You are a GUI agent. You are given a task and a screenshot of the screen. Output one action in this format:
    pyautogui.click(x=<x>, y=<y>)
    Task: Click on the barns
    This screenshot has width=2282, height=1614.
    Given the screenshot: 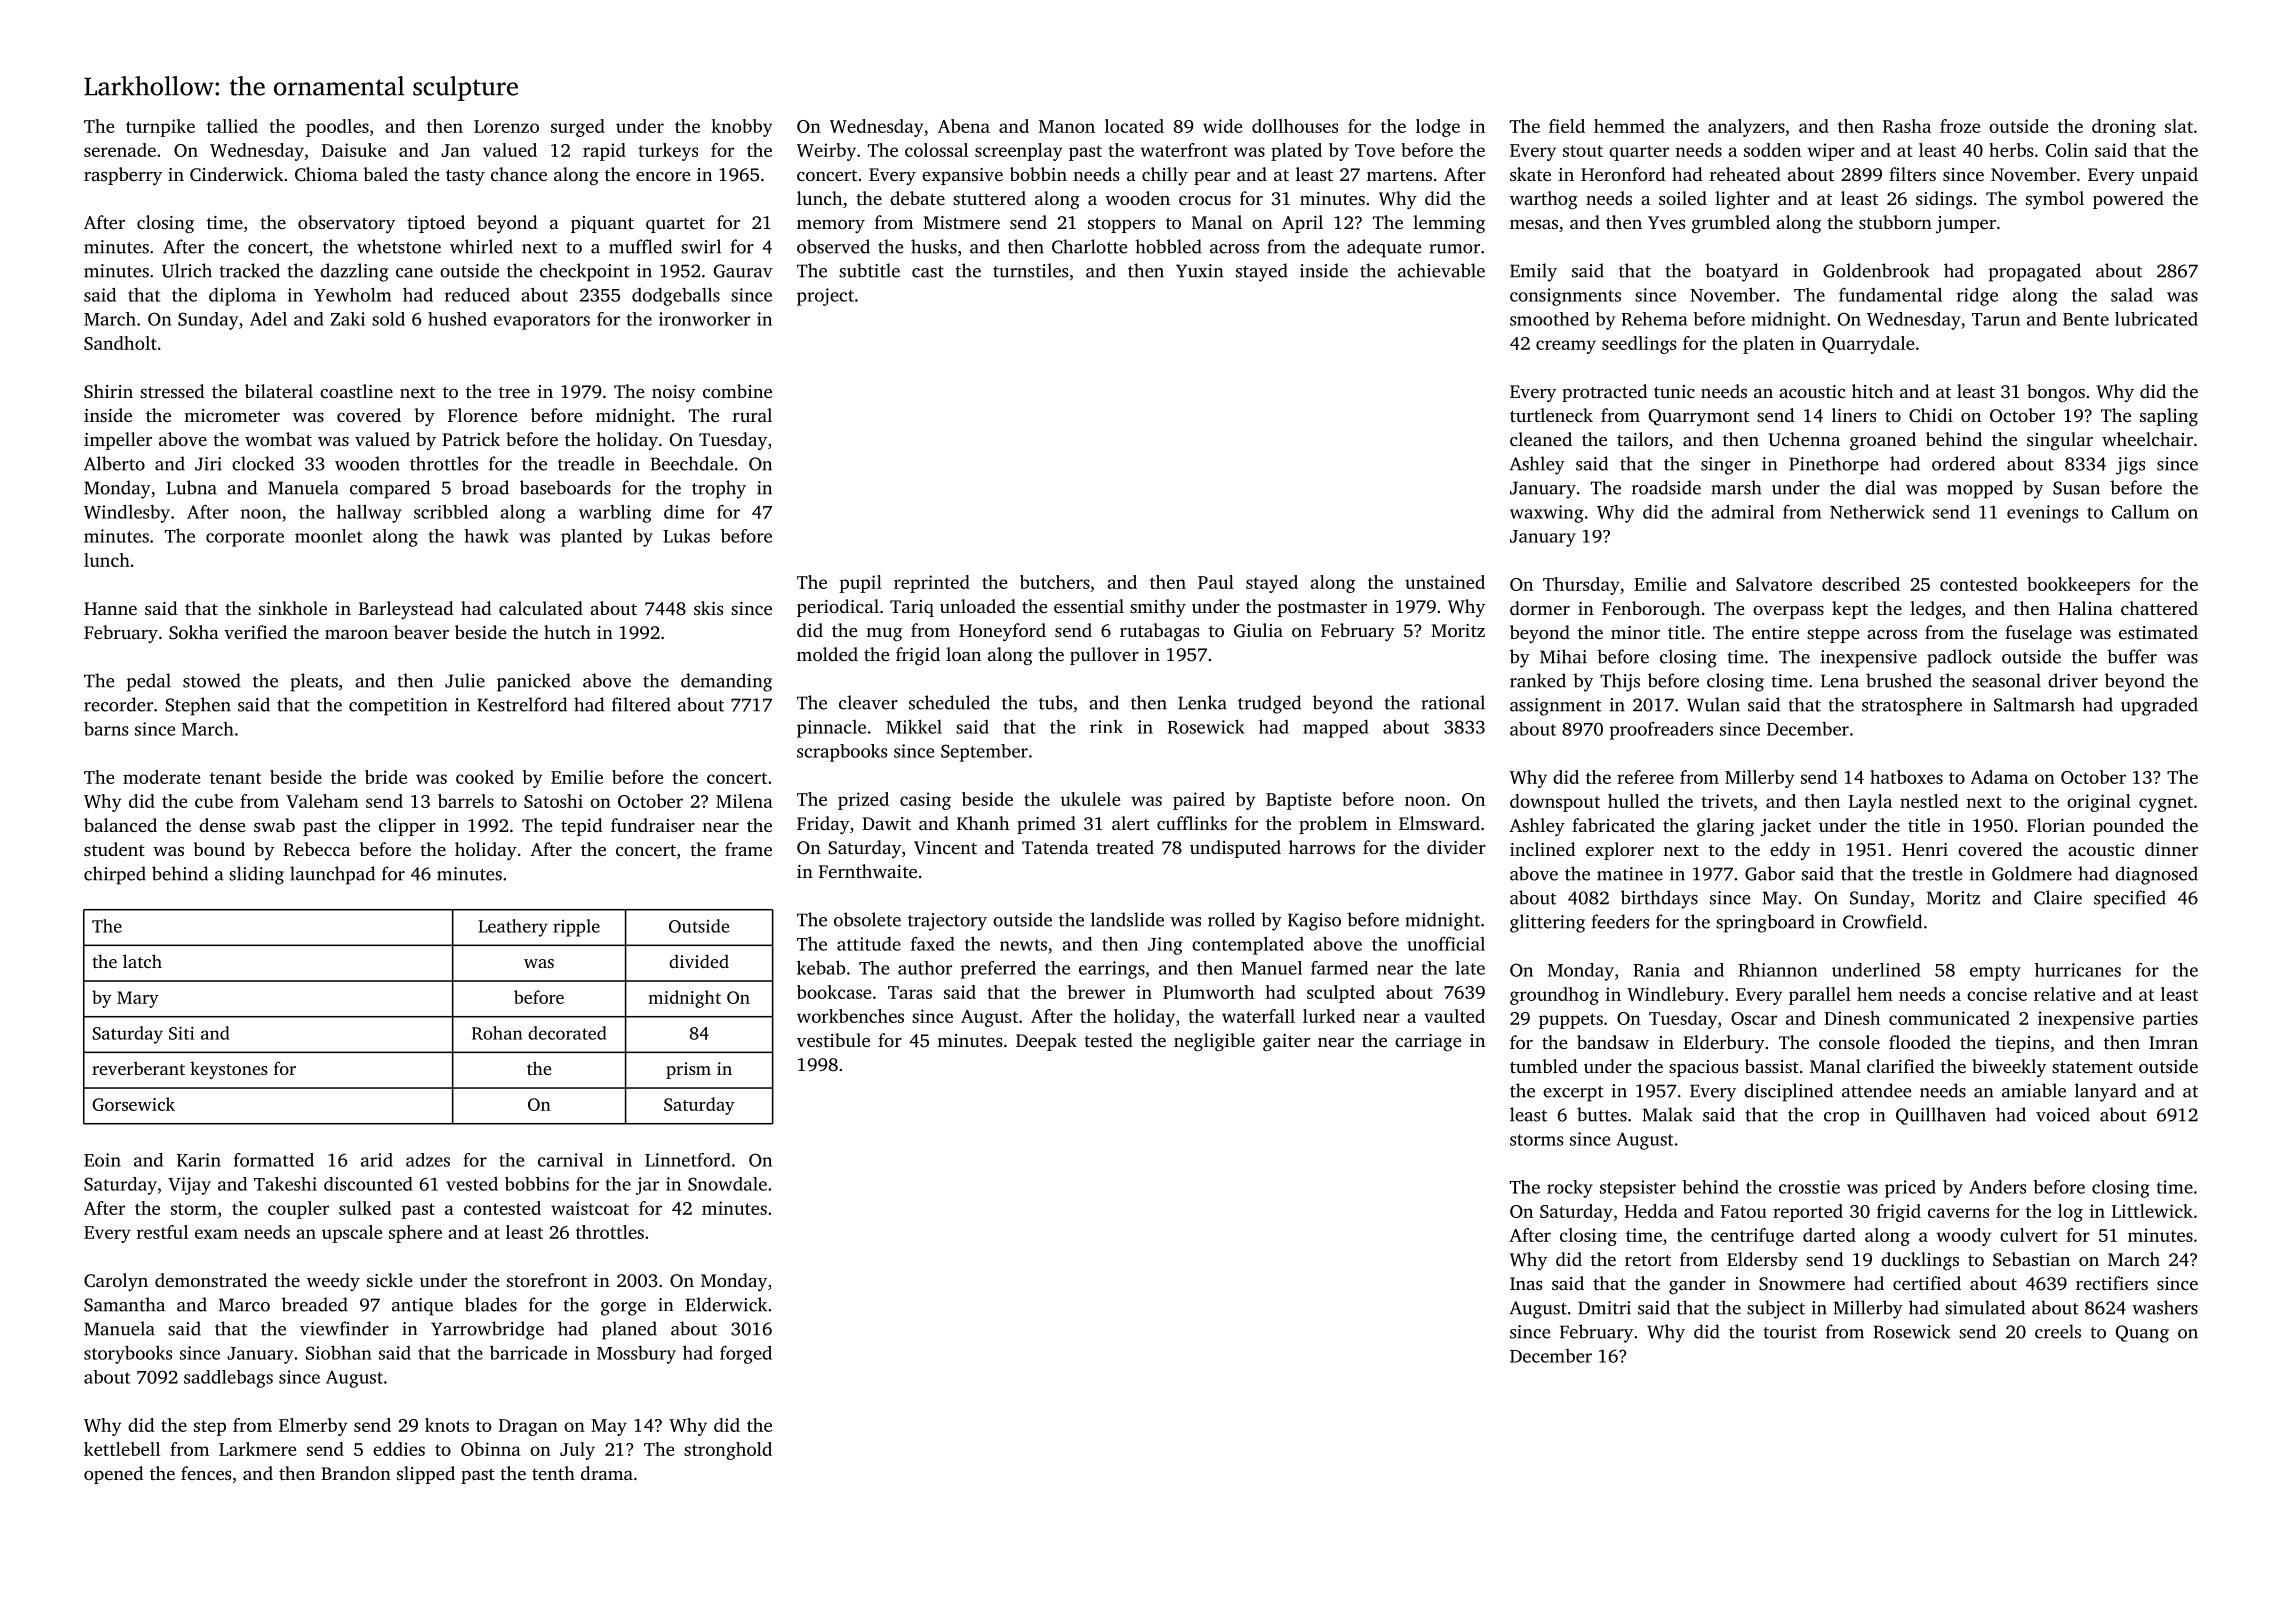 What is the action you would take?
    pyautogui.click(x=106, y=729)
